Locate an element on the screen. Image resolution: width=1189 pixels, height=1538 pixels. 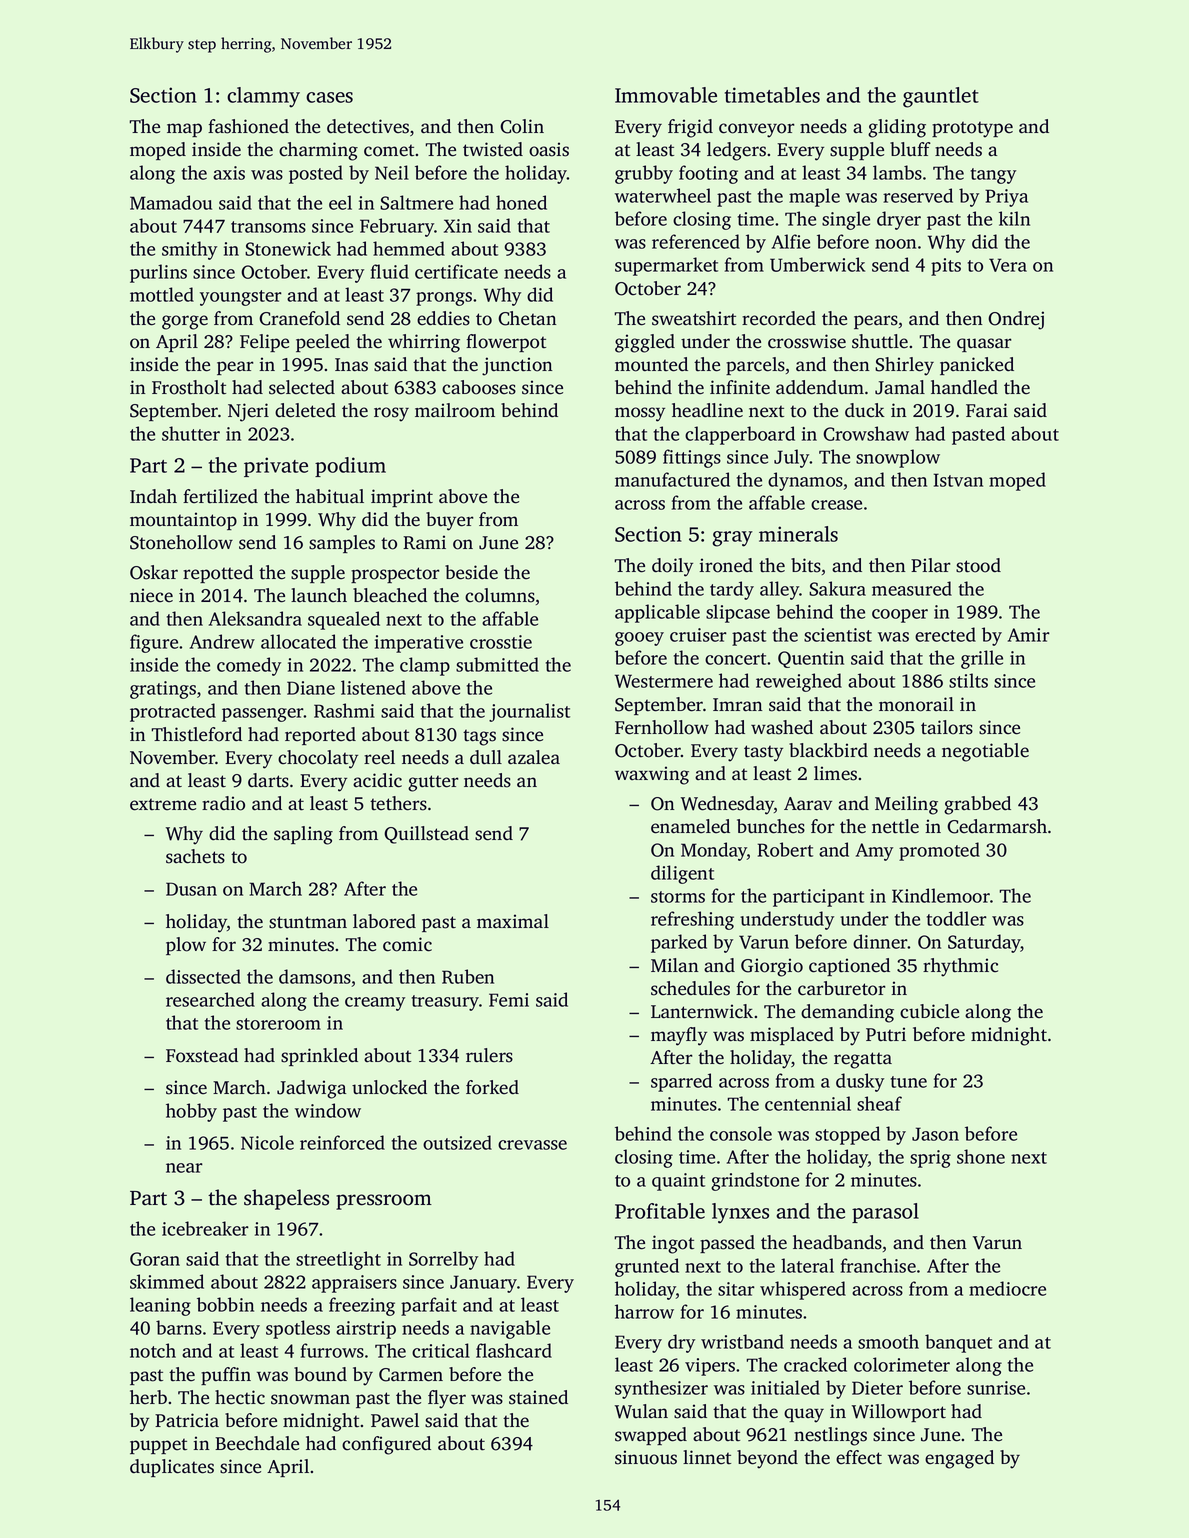
schedules is located at coordinates (690, 988).
